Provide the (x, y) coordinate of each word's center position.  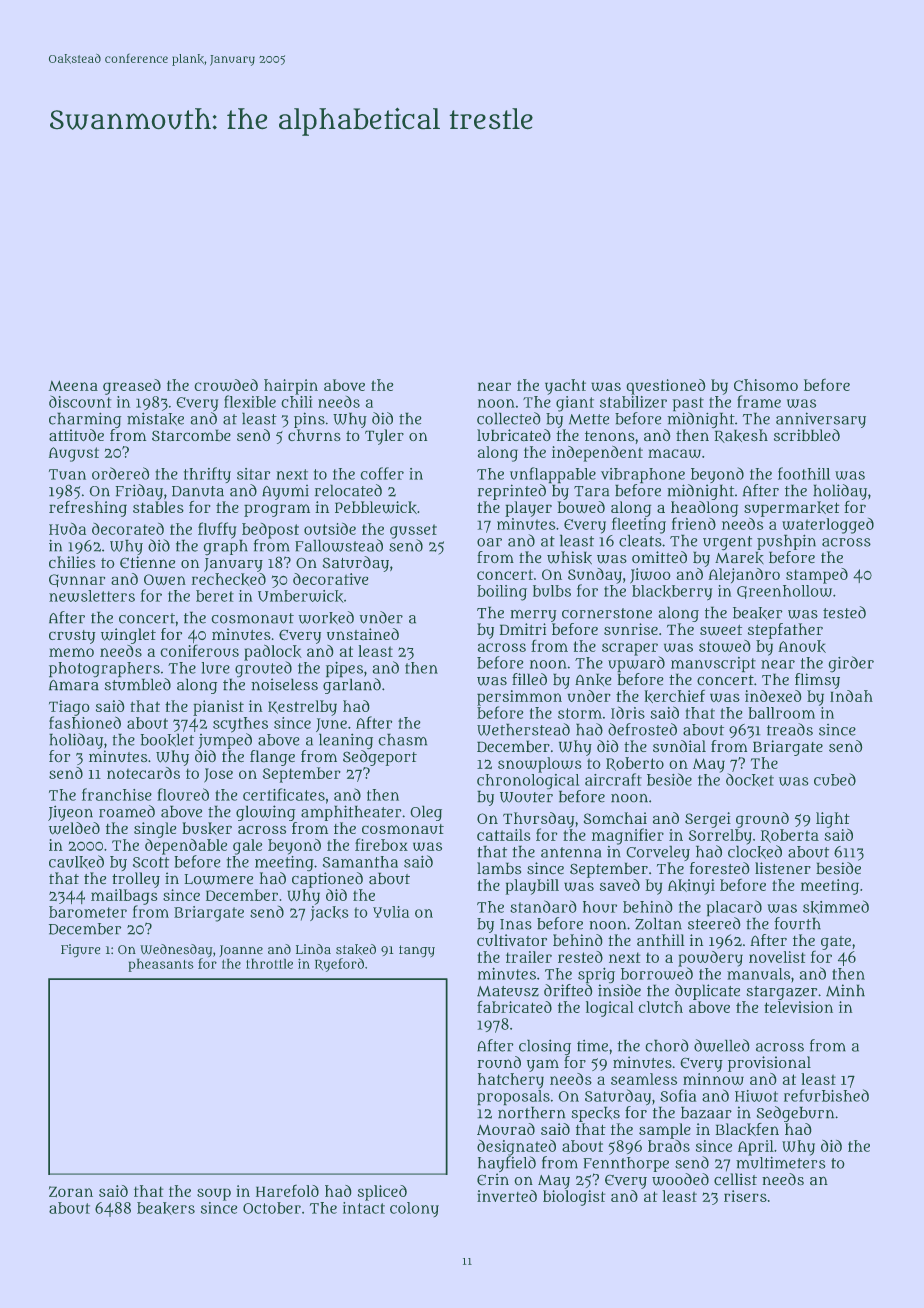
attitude (76, 435)
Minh (845, 990)
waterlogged (828, 526)
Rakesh (741, 436)
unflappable (553, 475)
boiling (502, 593)
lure (215, 668)
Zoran (71, 1191)
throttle (269, 963)
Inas (516, 924)
